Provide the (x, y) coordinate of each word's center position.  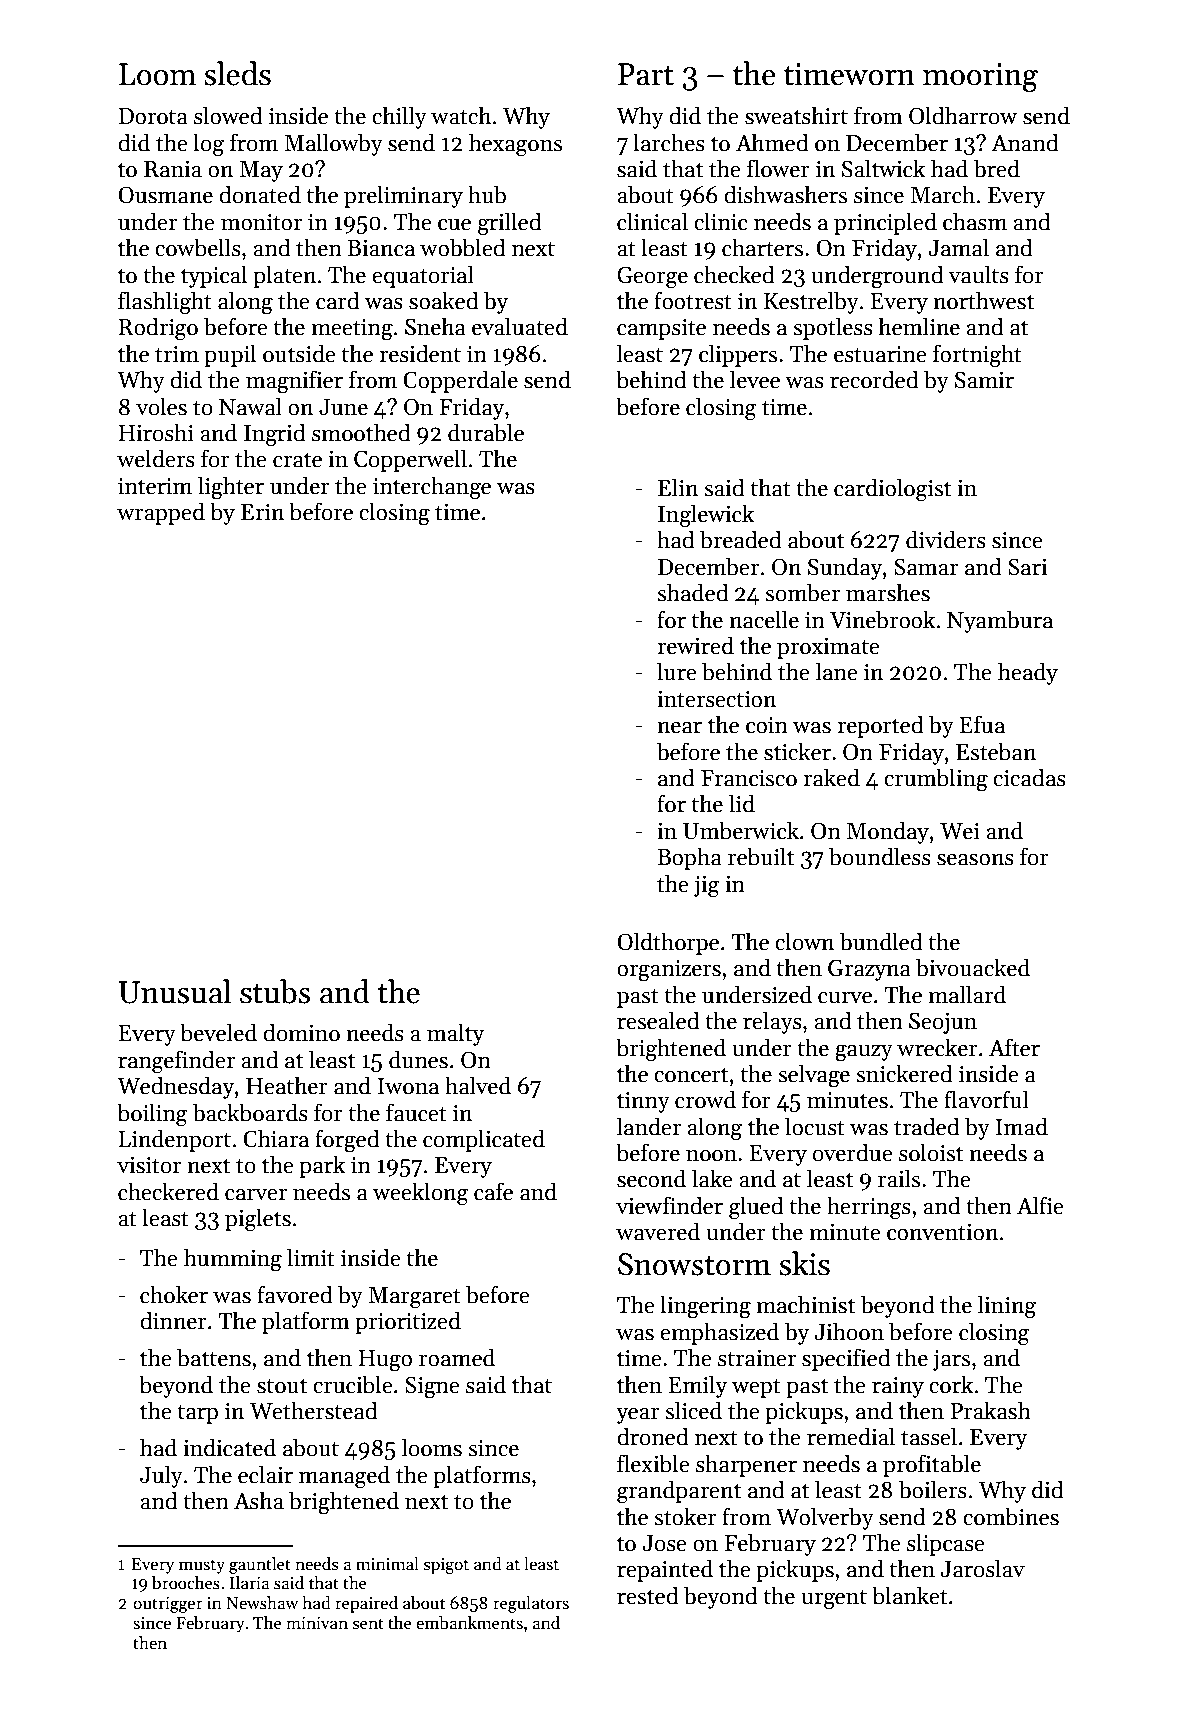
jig (707, 886)
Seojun (943, 1023)
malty (455, 1034)
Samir (984, 380)
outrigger (168, 1605)
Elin (678, 487)
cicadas (1029, 777)
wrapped (161, 513)
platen (284, 276)
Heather (287, 1085)
